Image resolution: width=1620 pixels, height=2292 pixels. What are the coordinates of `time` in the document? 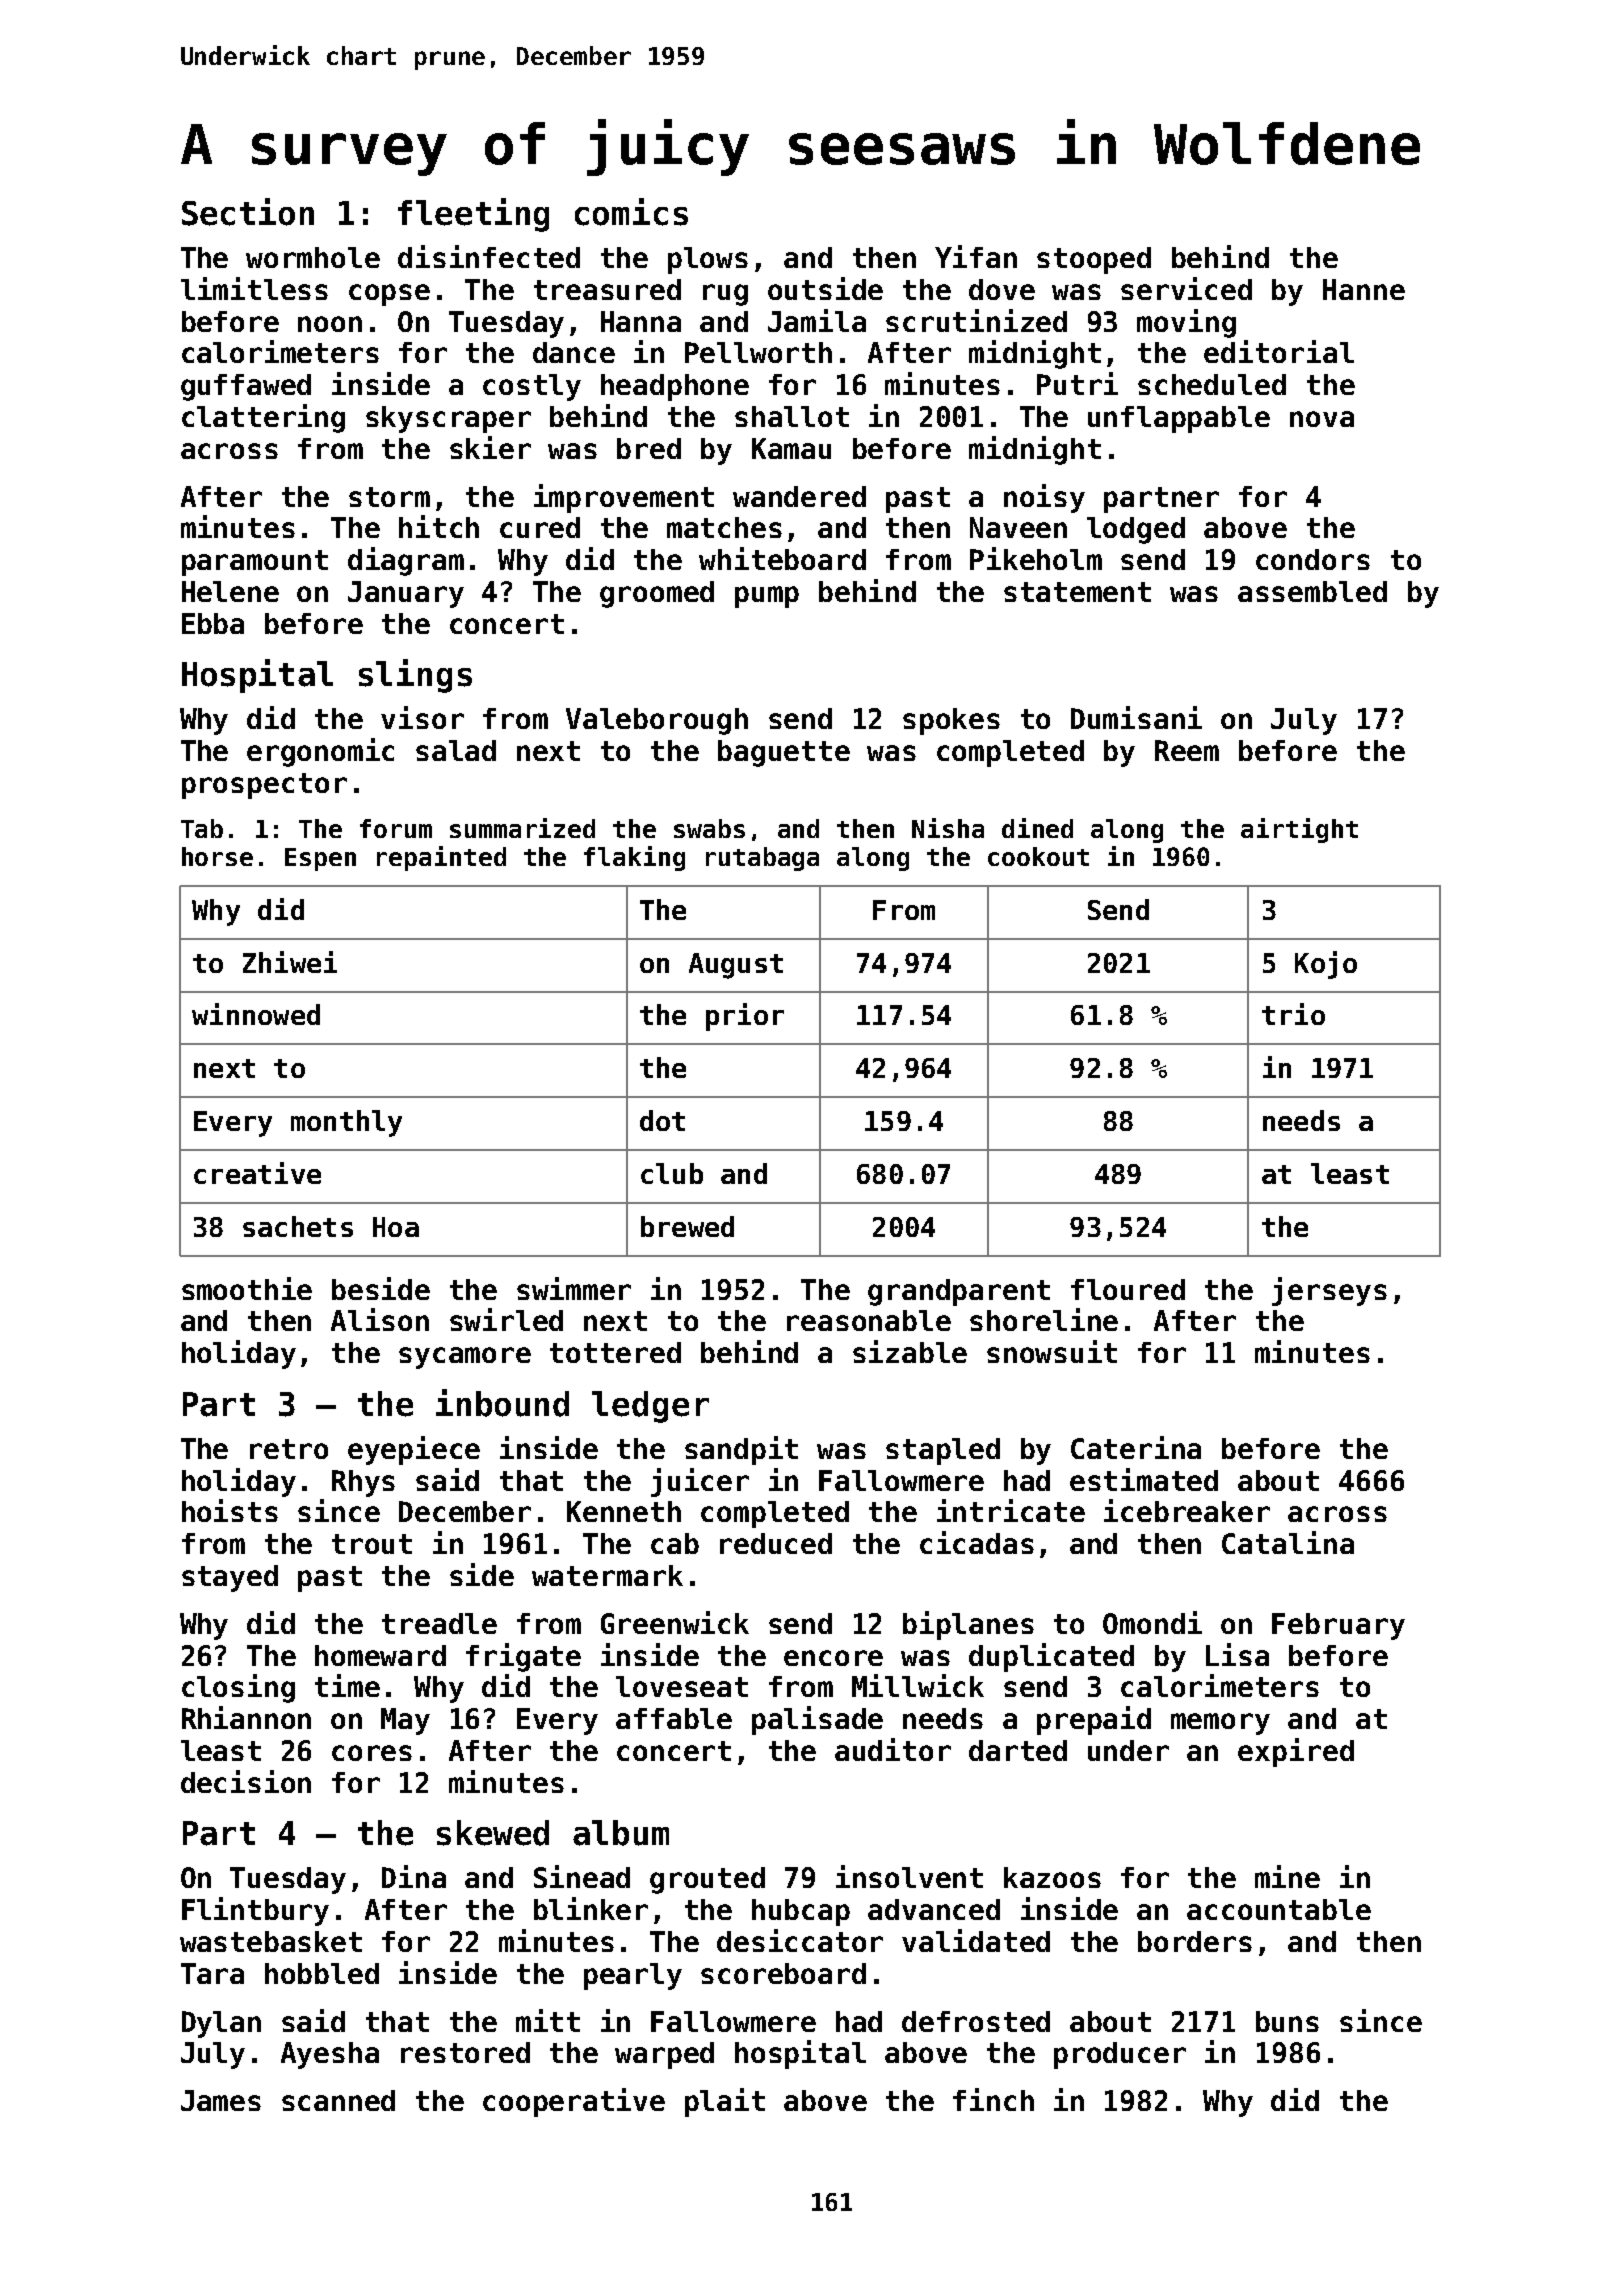 It's located at (347, 1685).
